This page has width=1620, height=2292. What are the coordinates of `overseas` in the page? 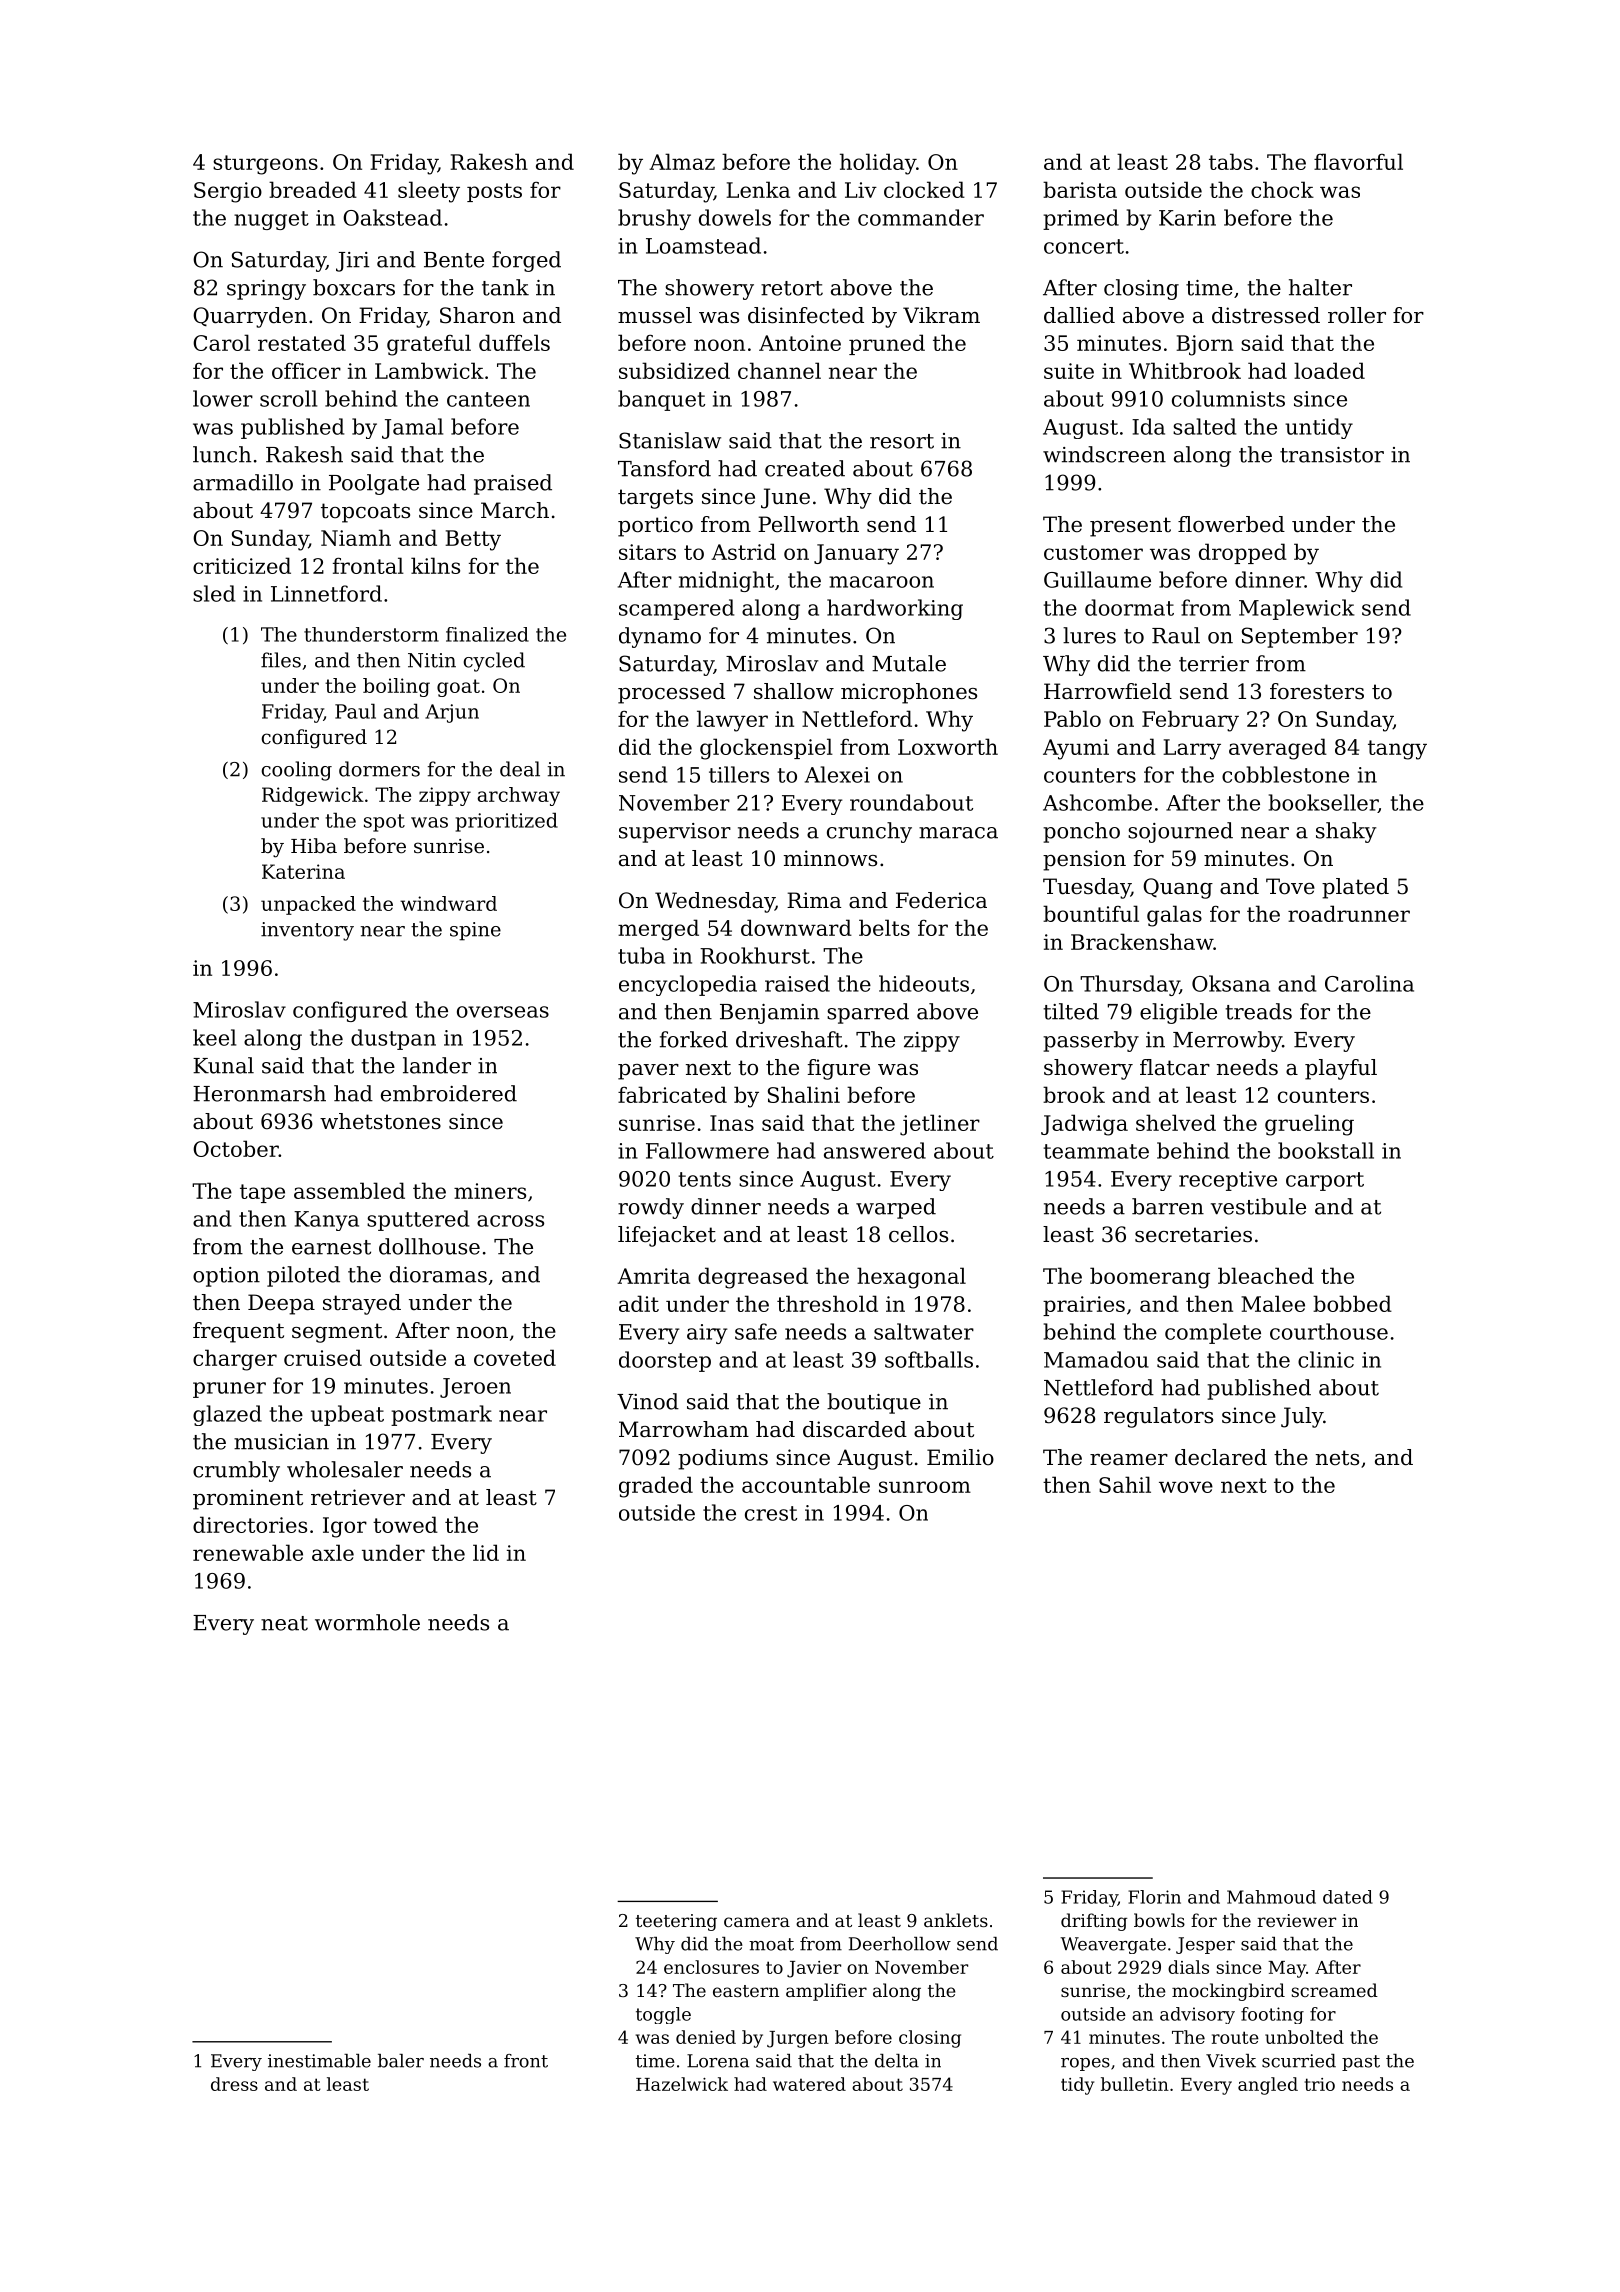 It's located at (503, 1012).
